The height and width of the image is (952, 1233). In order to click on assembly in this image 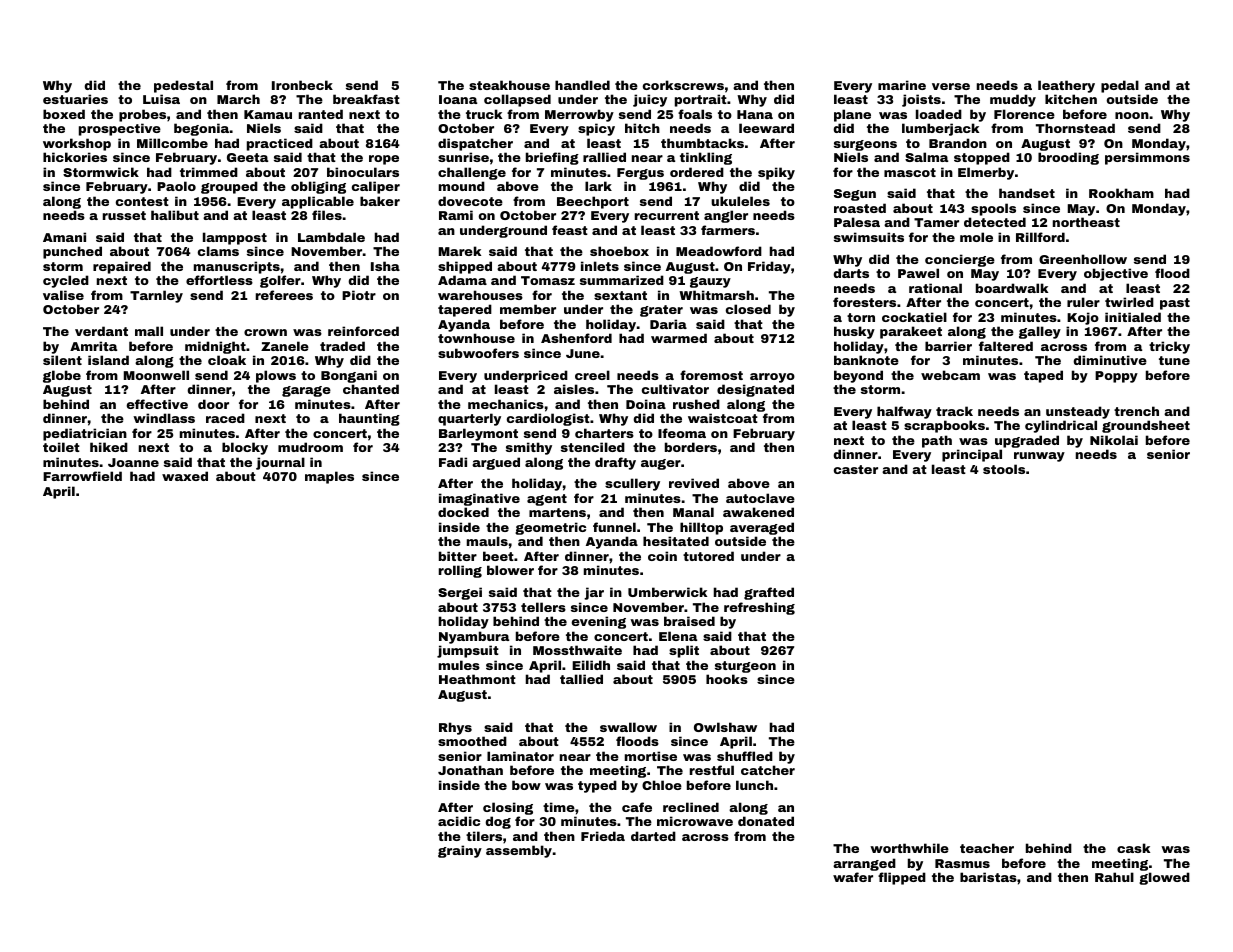, I will do `click(519, 851)`.
